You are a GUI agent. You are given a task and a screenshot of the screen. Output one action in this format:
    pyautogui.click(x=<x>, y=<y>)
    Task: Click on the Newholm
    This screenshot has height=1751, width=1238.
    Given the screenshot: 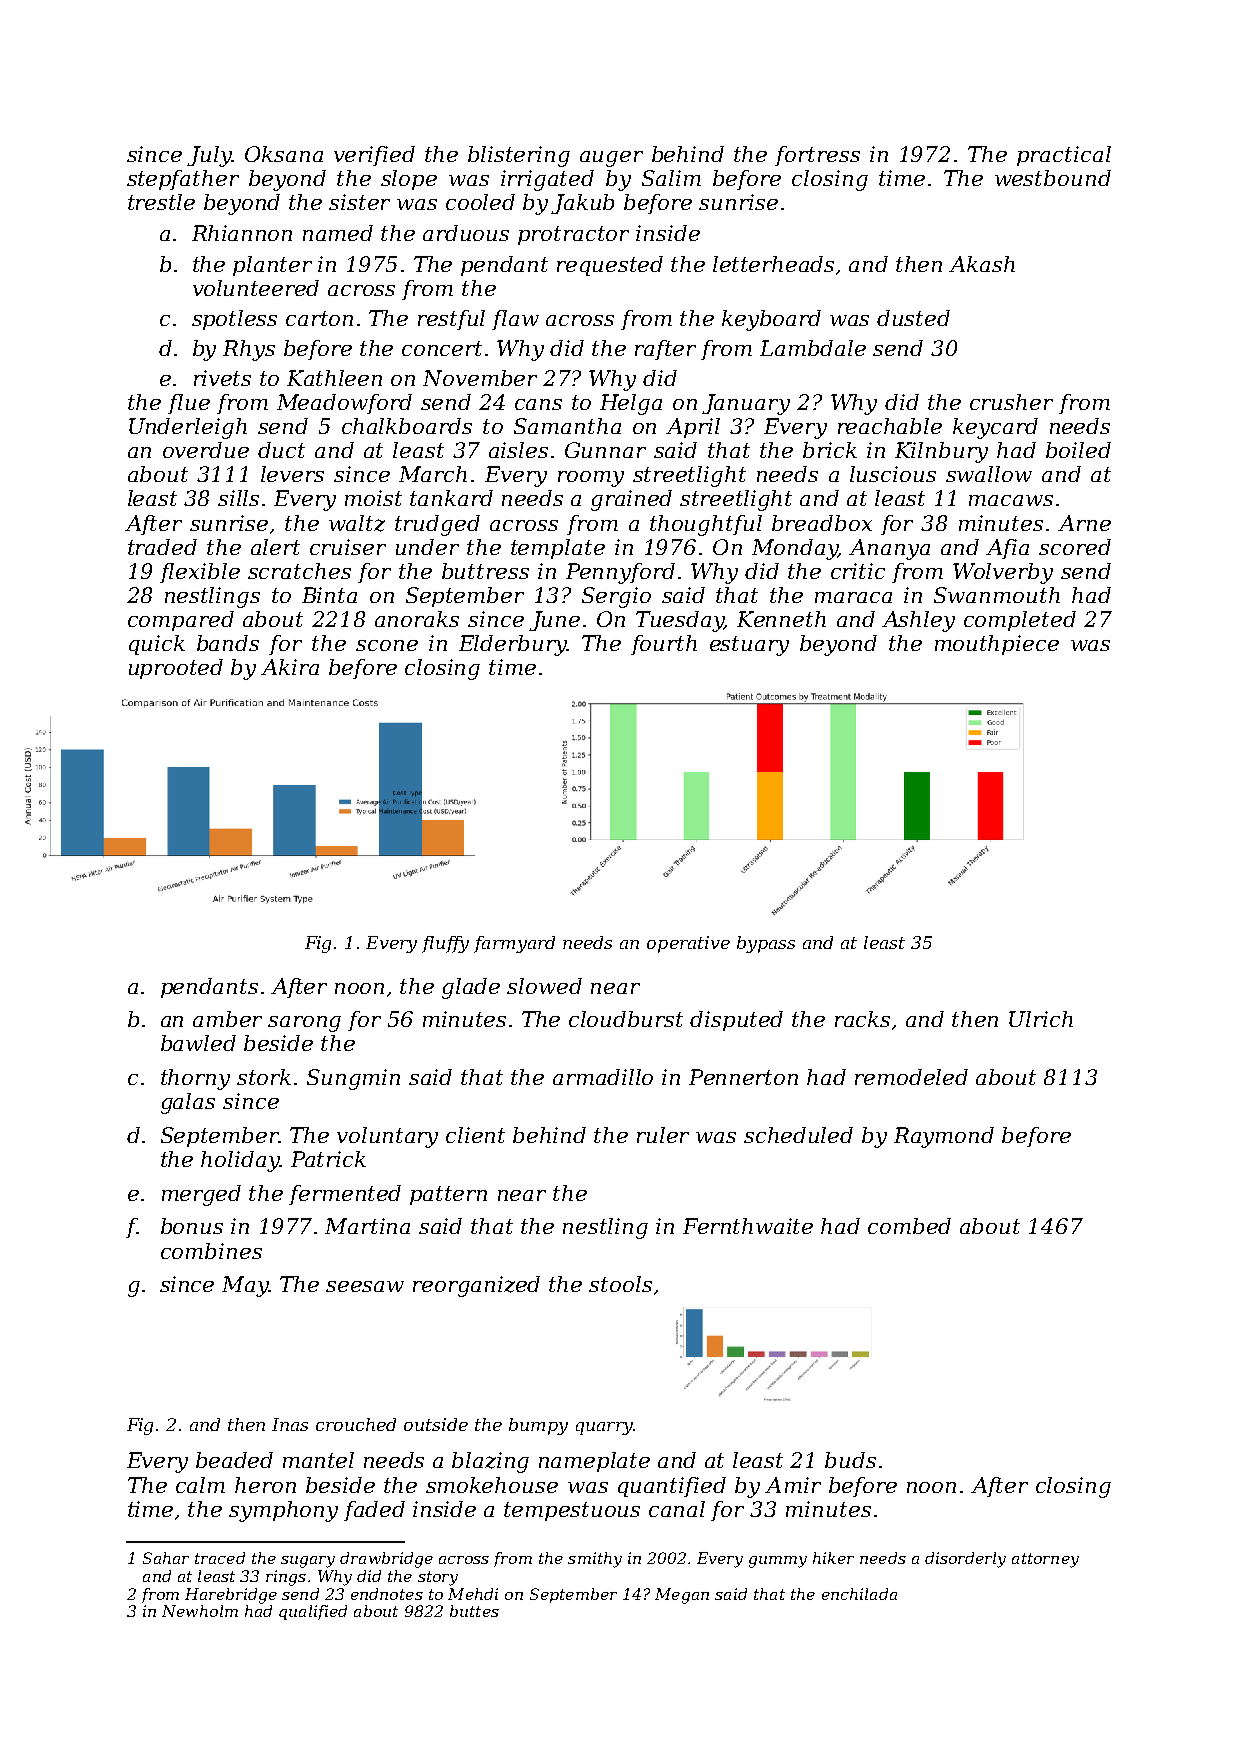 What is the action you would take?
    pyautogui.click(x=200, y=1611)
